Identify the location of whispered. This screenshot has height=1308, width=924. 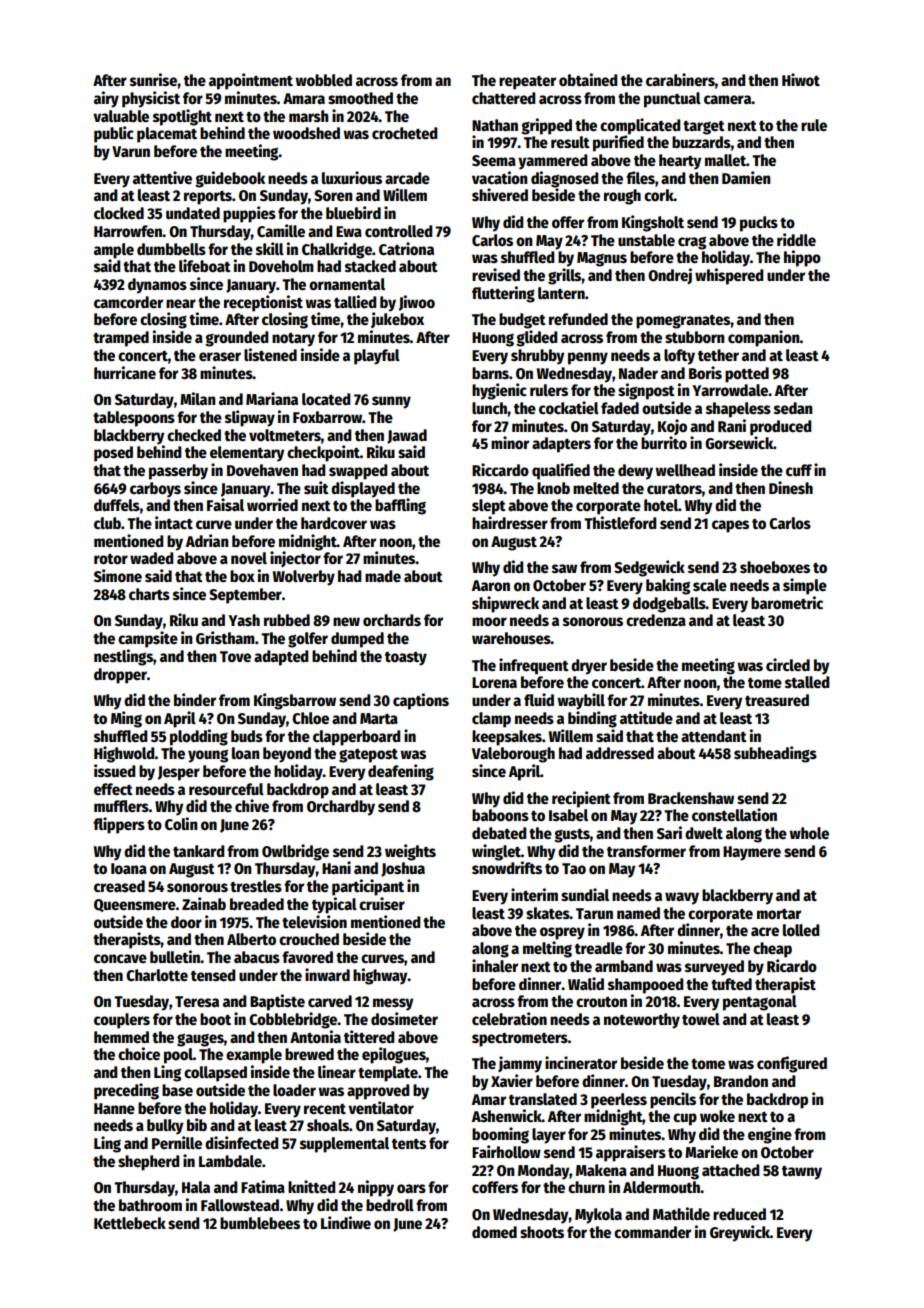
(729, 276).
